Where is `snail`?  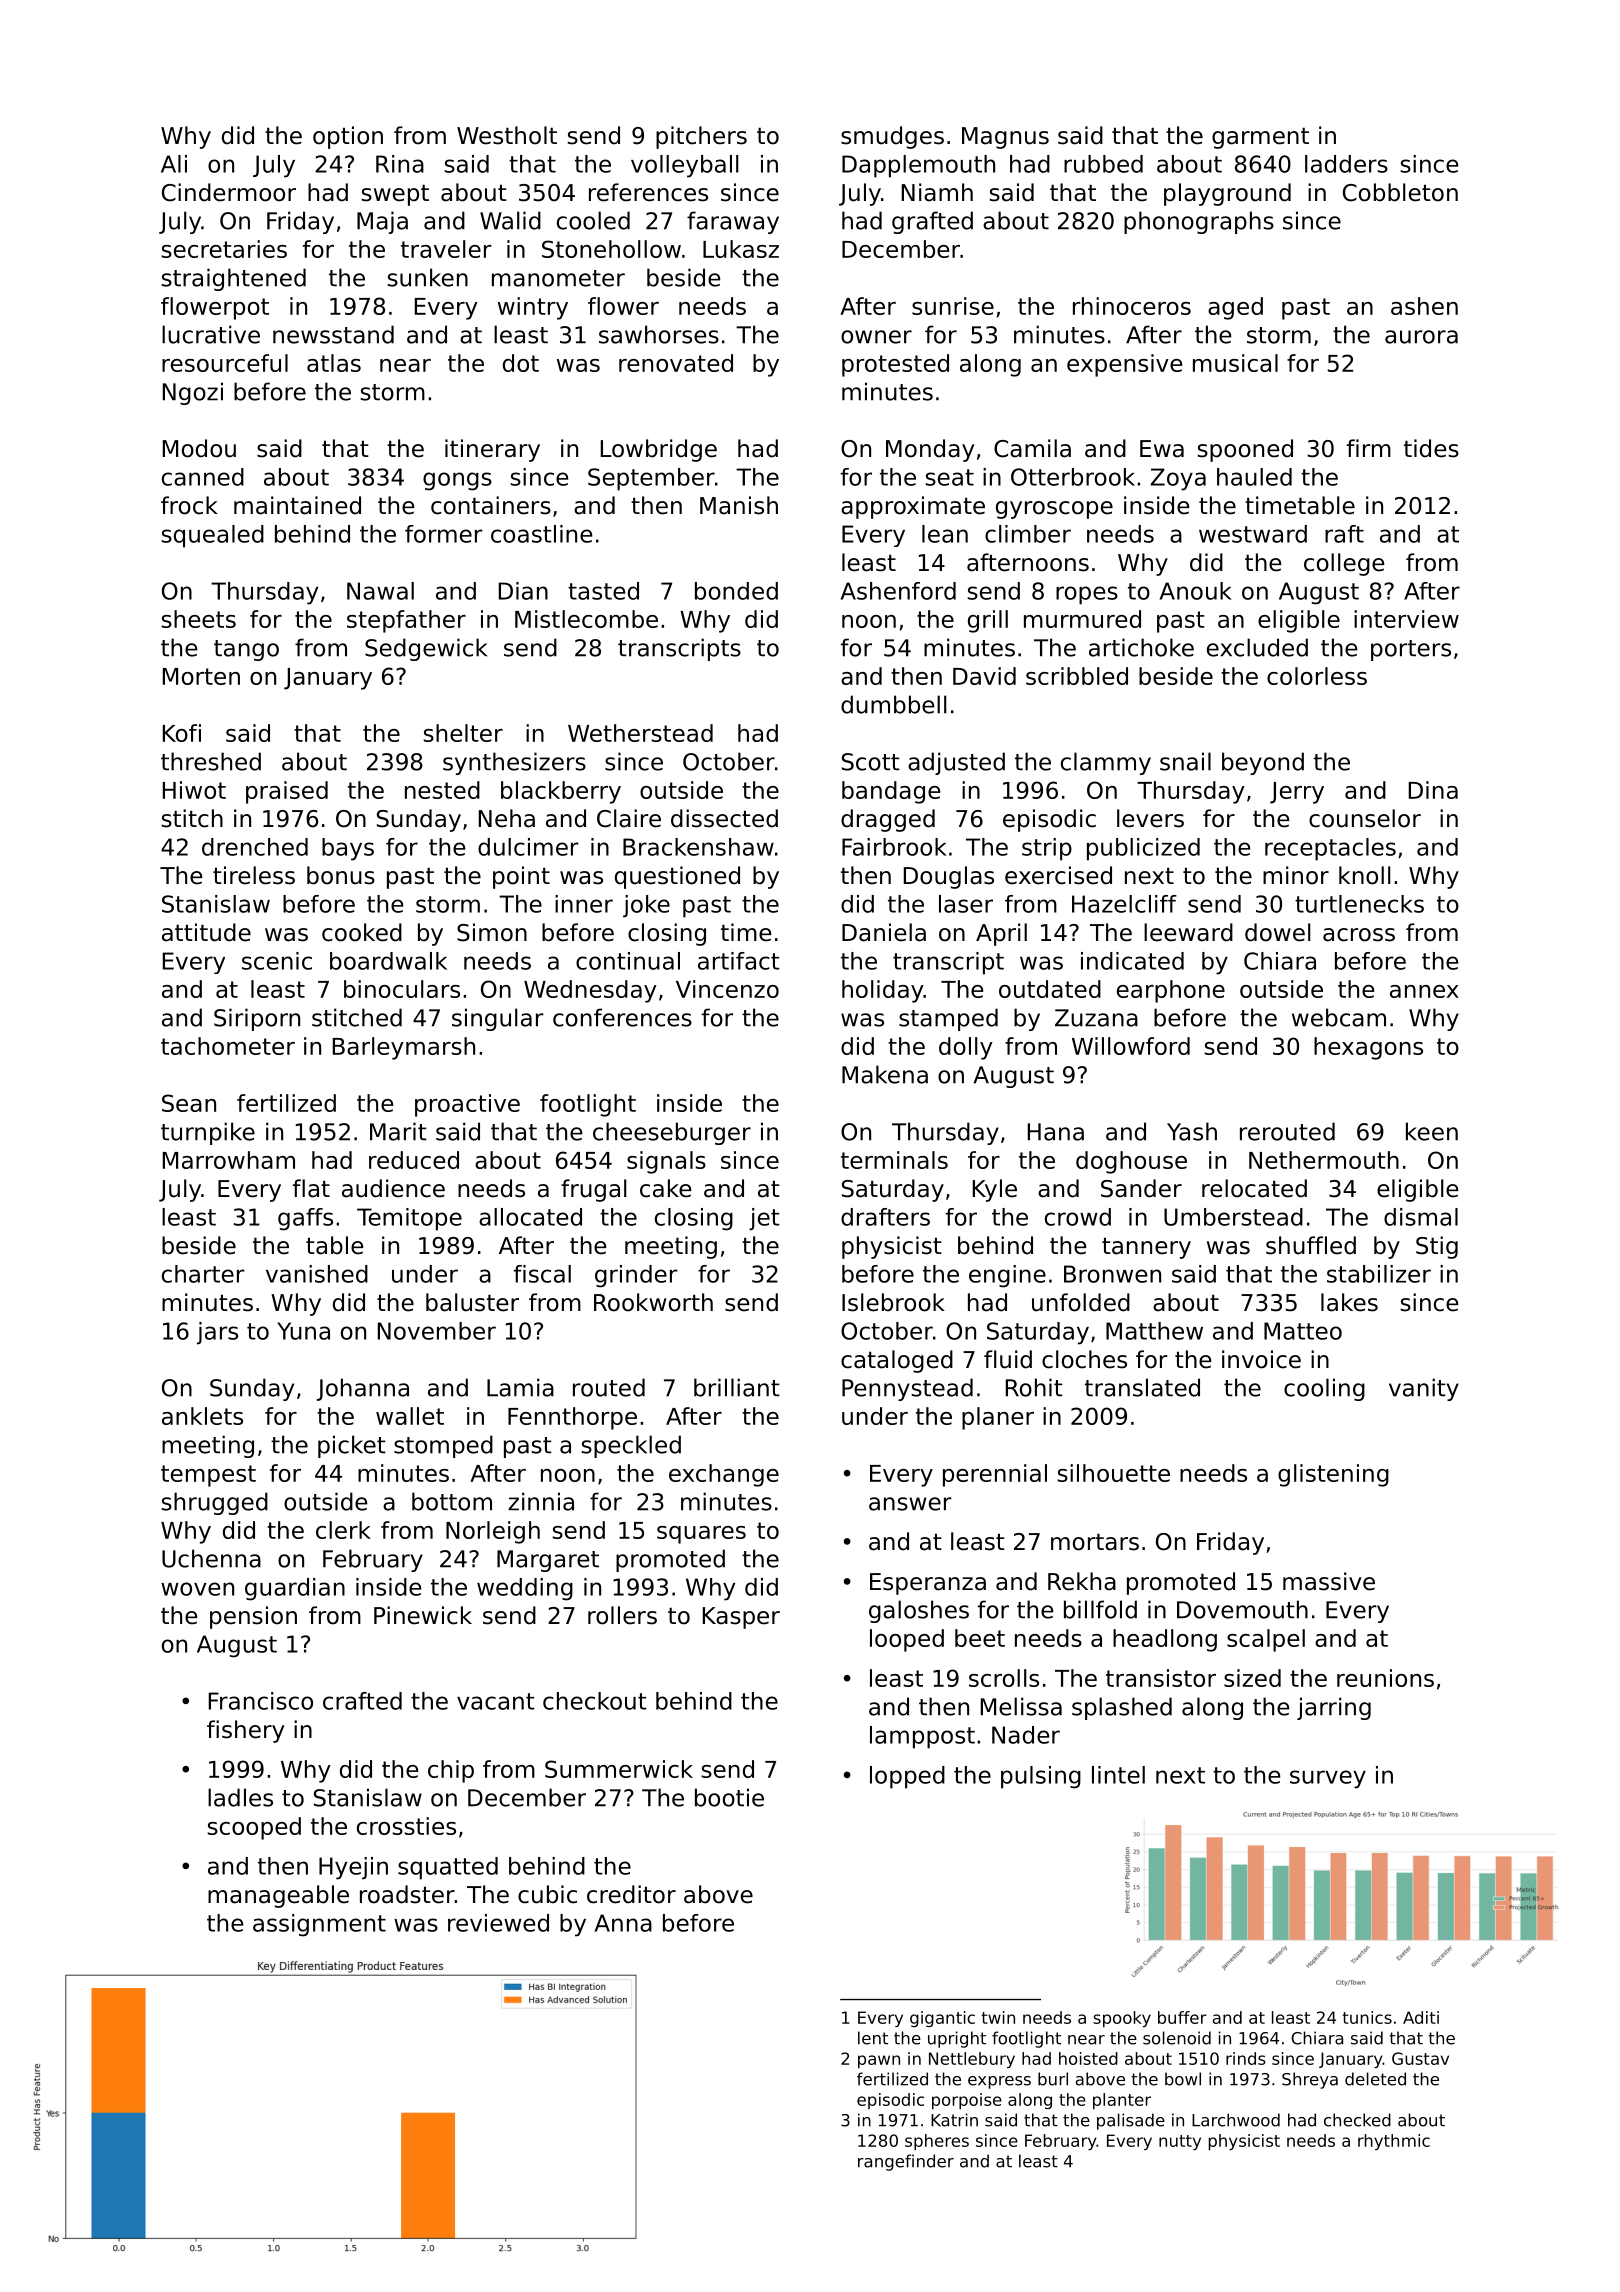 snail is located at coordinates (1185, 761).
